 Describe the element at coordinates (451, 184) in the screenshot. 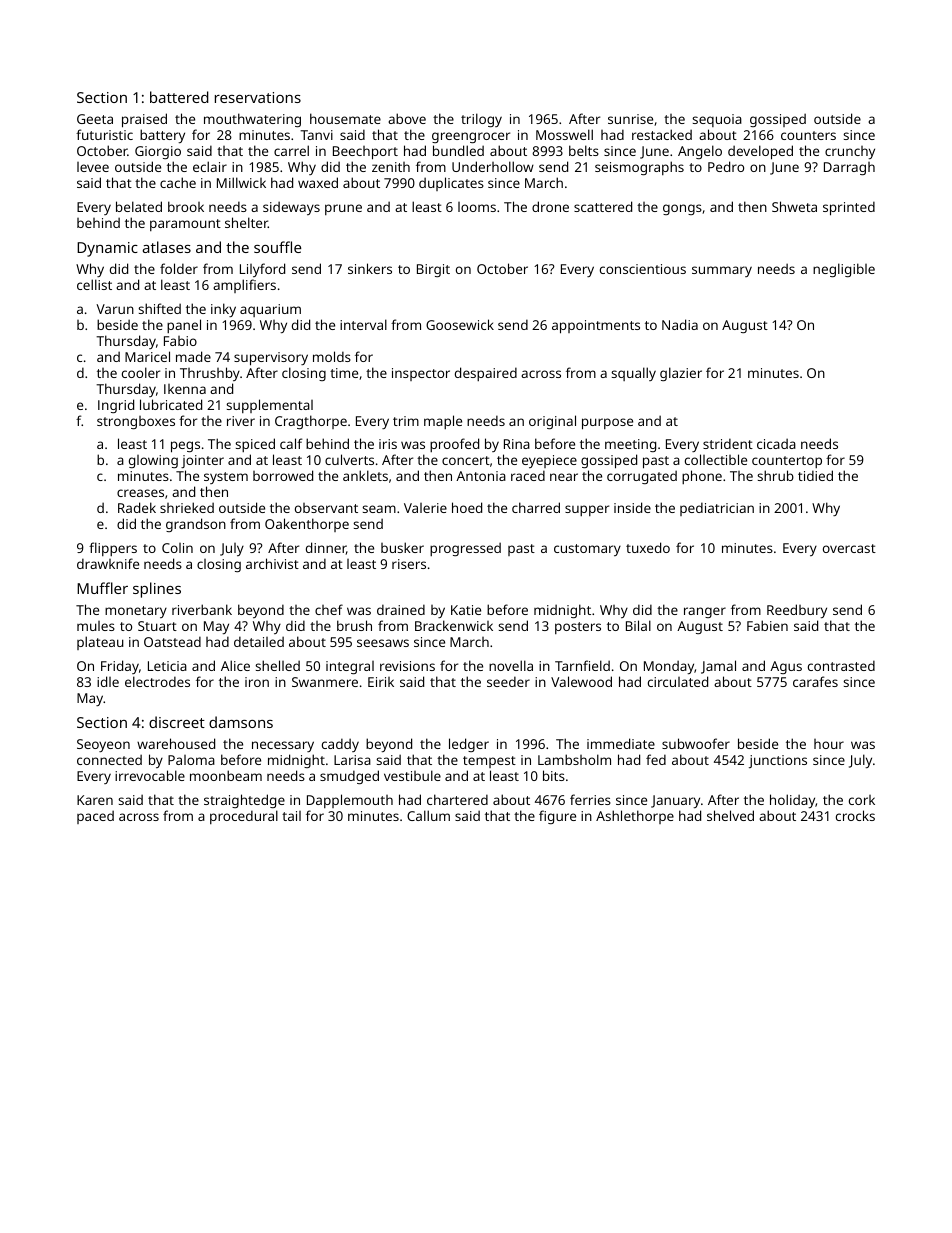

I see `duplicates` at that location.
